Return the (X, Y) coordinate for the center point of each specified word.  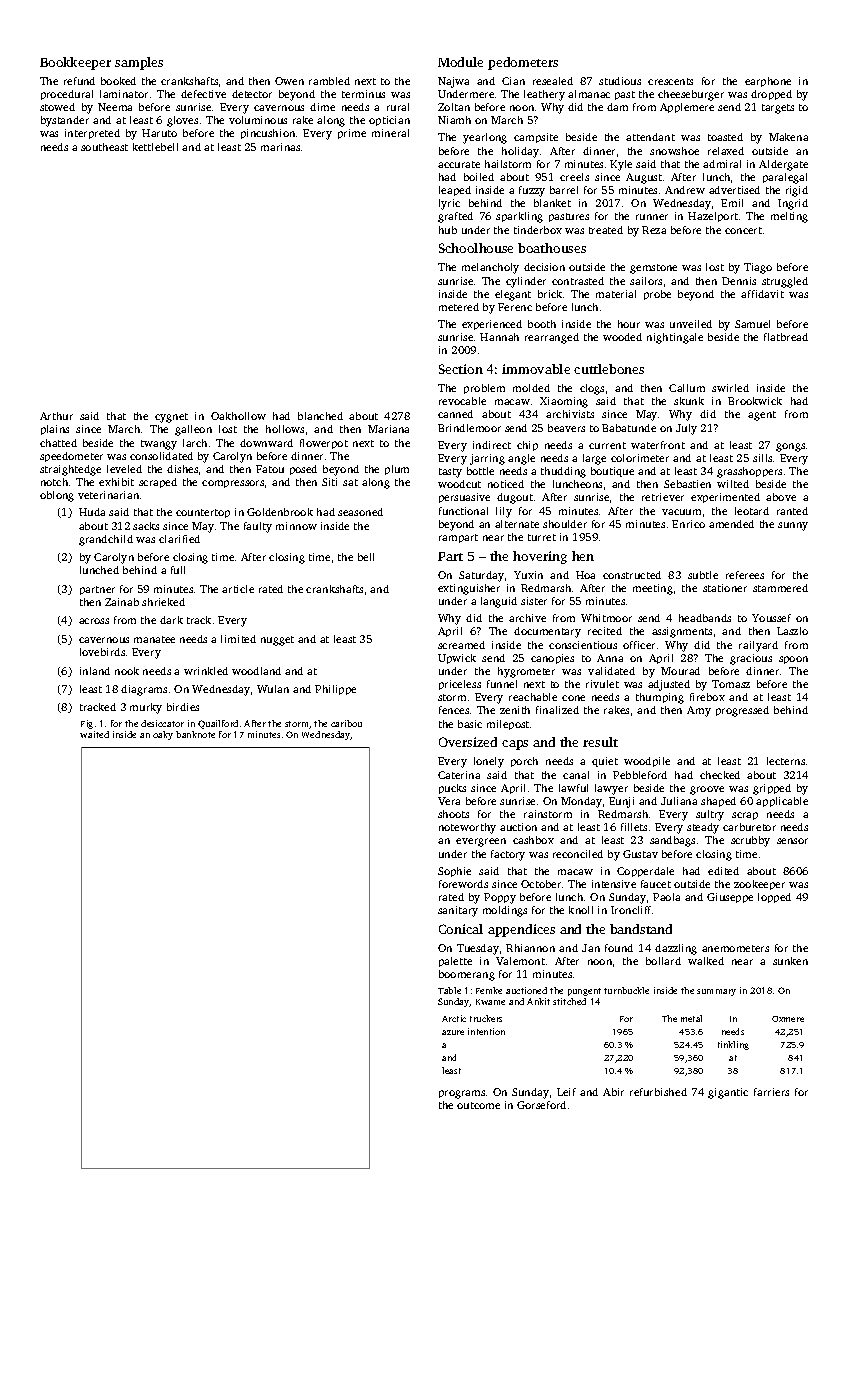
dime (322, 107)
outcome (478, 1105)
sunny (793, 526)
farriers (771, 1092)
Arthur (56, 416)
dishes (182, 469)
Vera (449, 801)
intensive (614, 884)
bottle (480, 471)
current (607, 445)
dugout (515, 498)
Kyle (621, 165)
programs (462, 1094)
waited (94, 734)
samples (139, 63)
